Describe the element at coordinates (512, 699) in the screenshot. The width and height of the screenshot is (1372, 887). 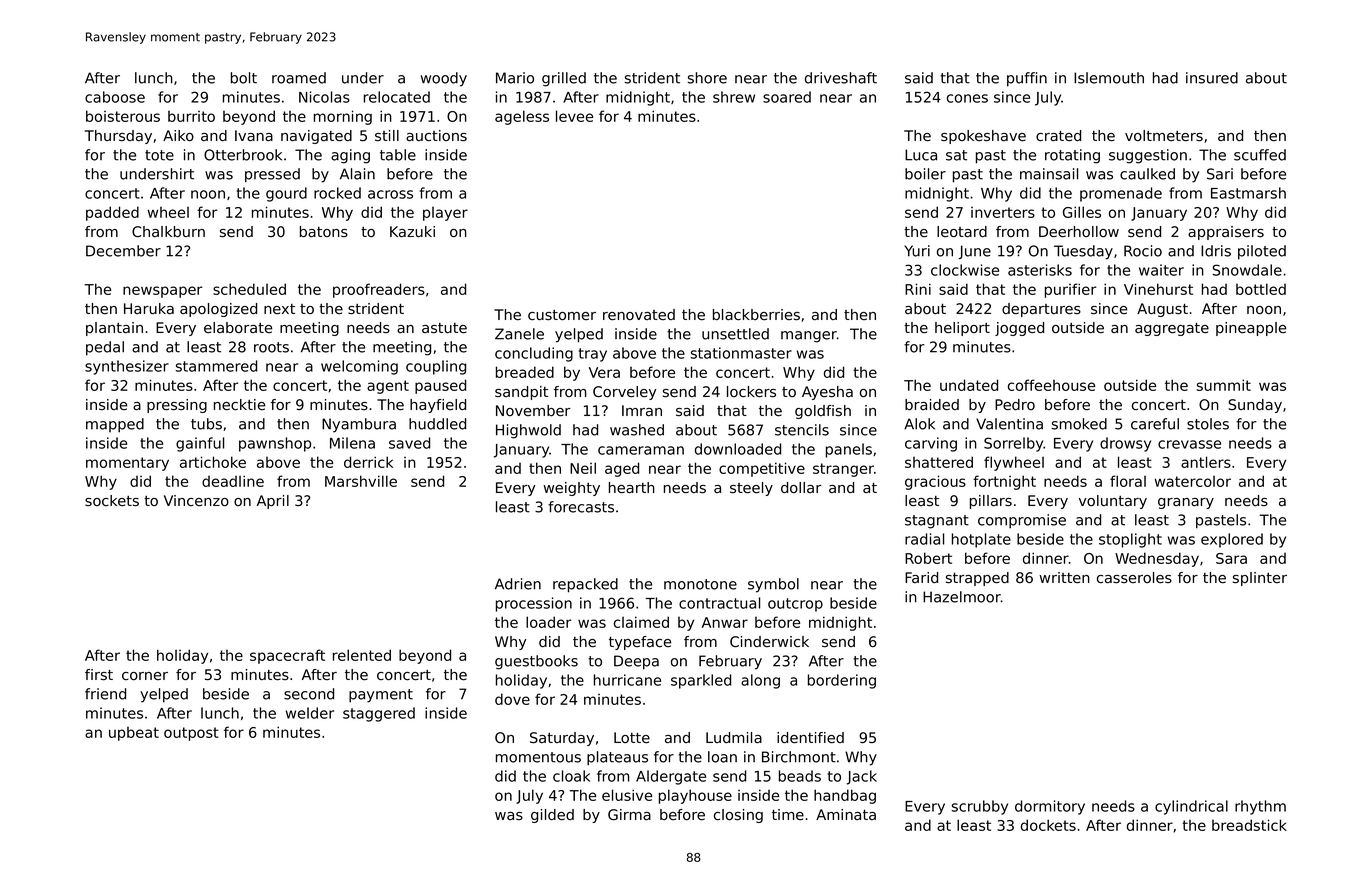
I see `dove` at that location.
